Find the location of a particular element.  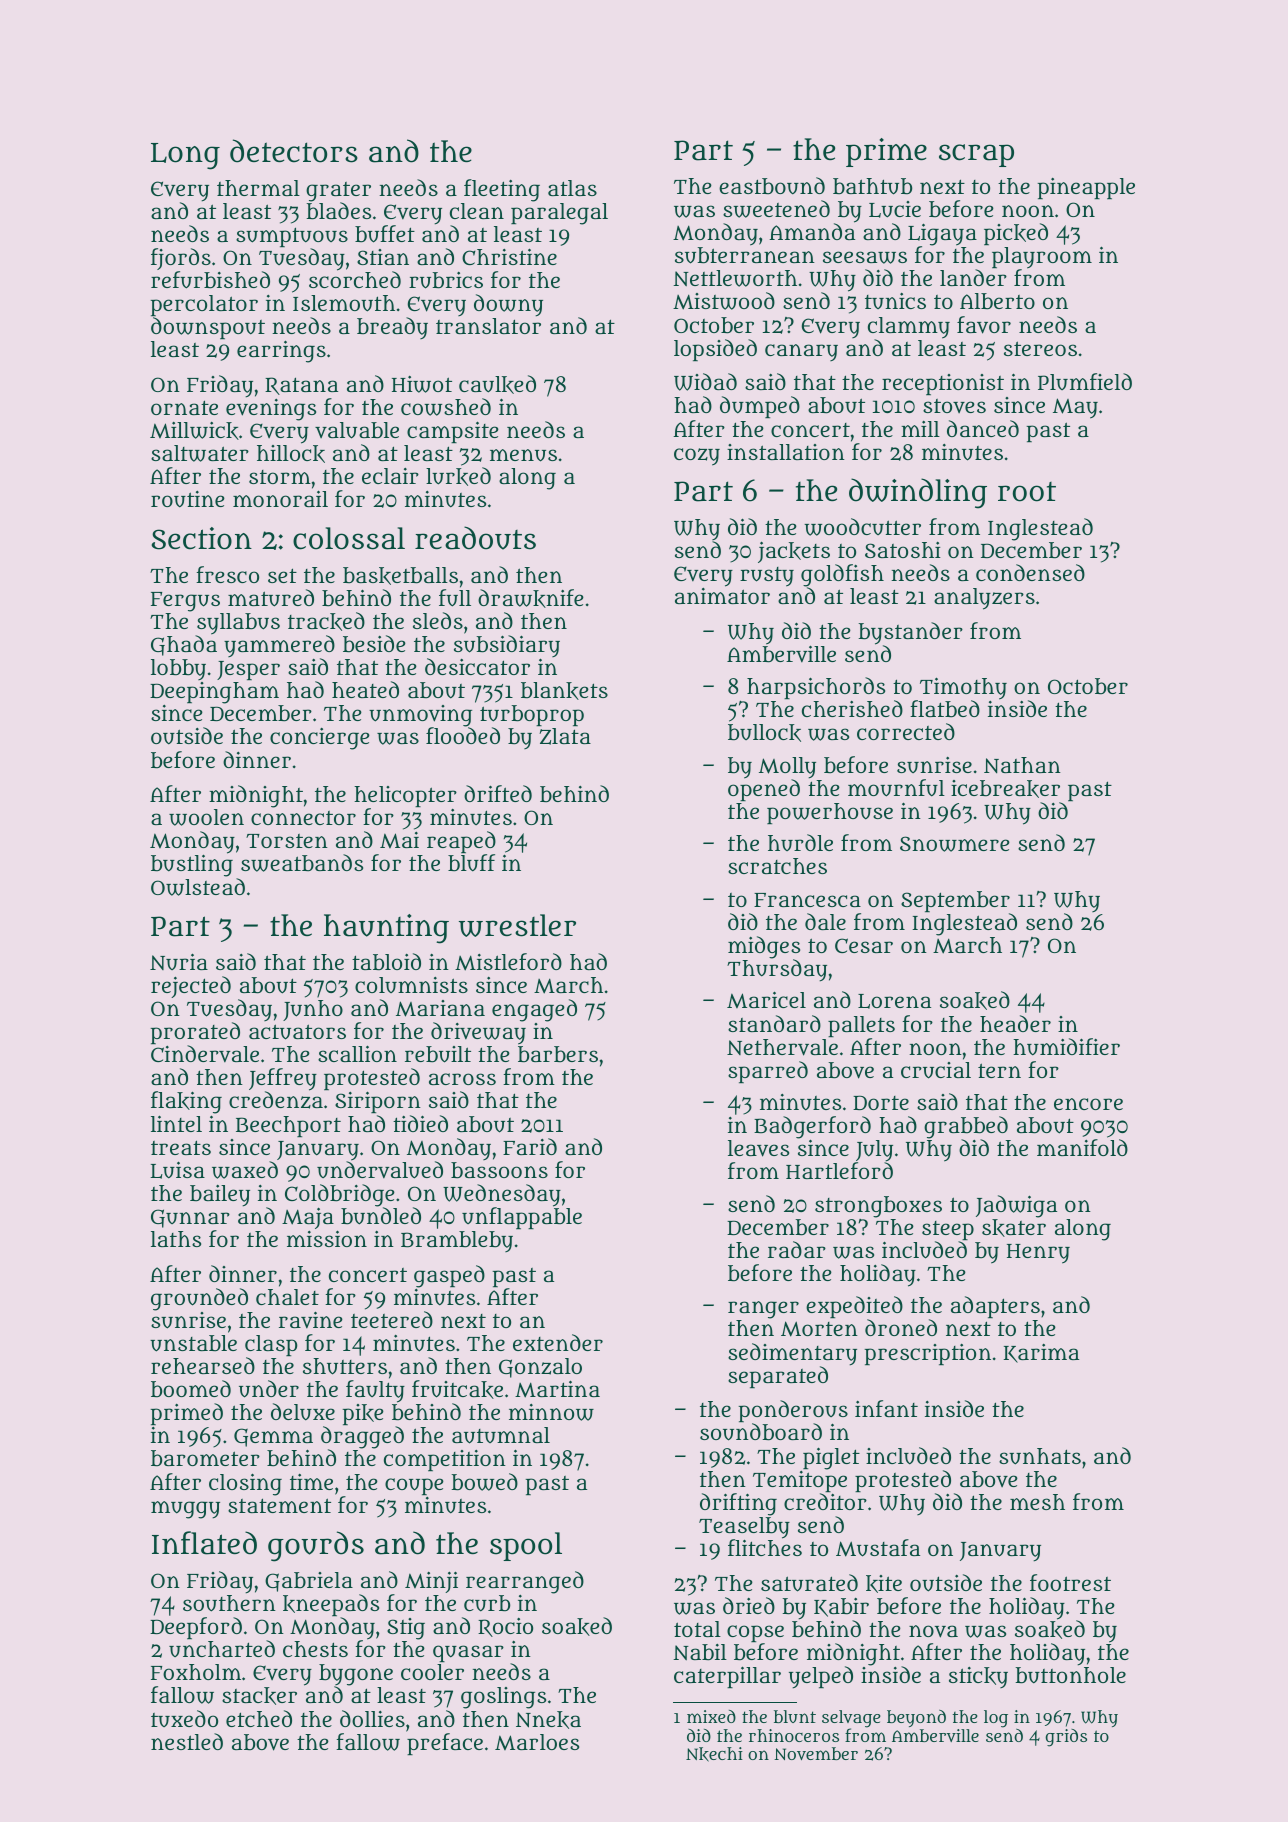

mixed is located at coordinates (711, 1716).
